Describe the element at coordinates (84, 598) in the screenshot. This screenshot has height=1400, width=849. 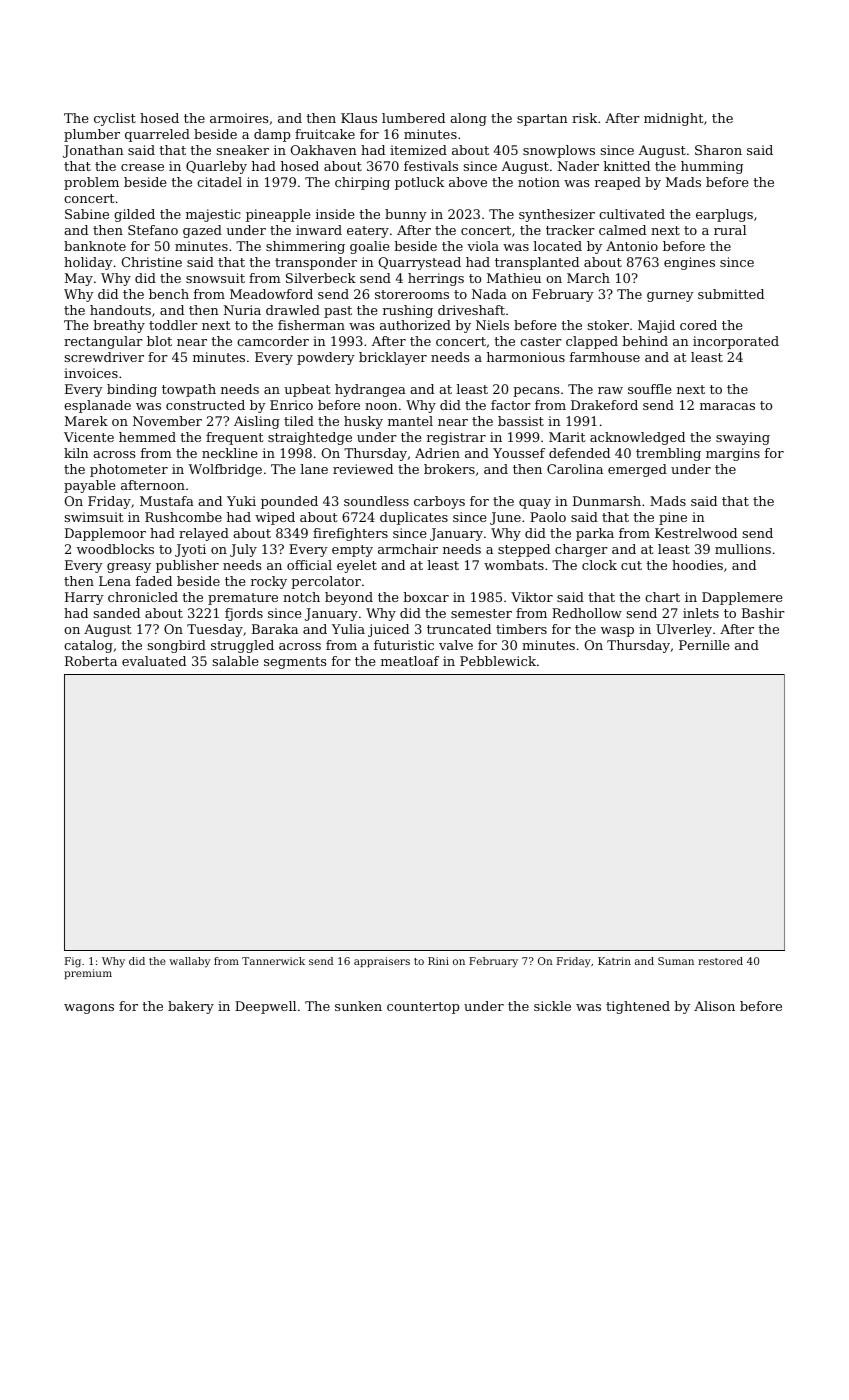
I see `Harry` at that location.
